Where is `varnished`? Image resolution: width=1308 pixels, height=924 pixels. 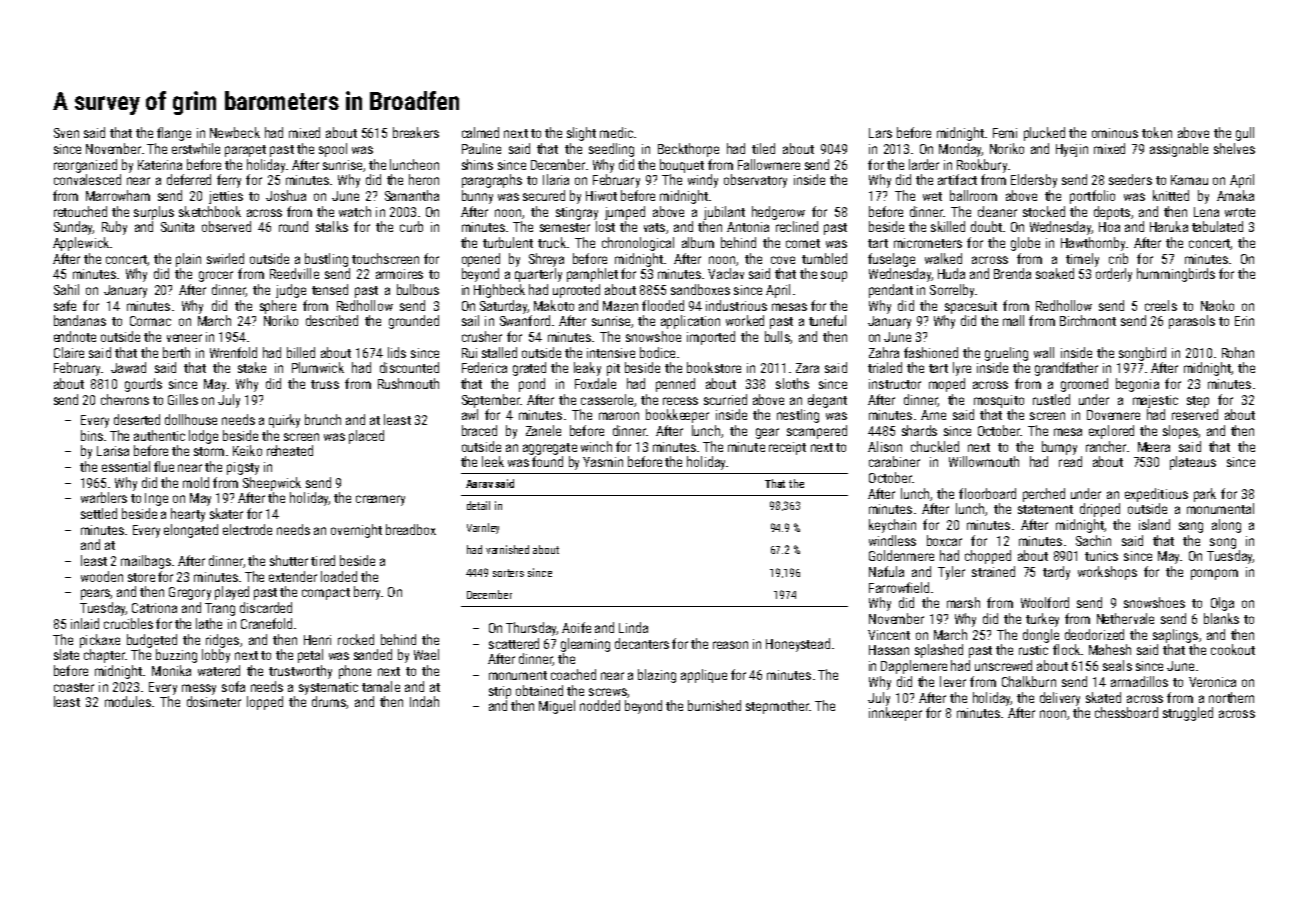 varnished is located at coordinates (507, 549).
